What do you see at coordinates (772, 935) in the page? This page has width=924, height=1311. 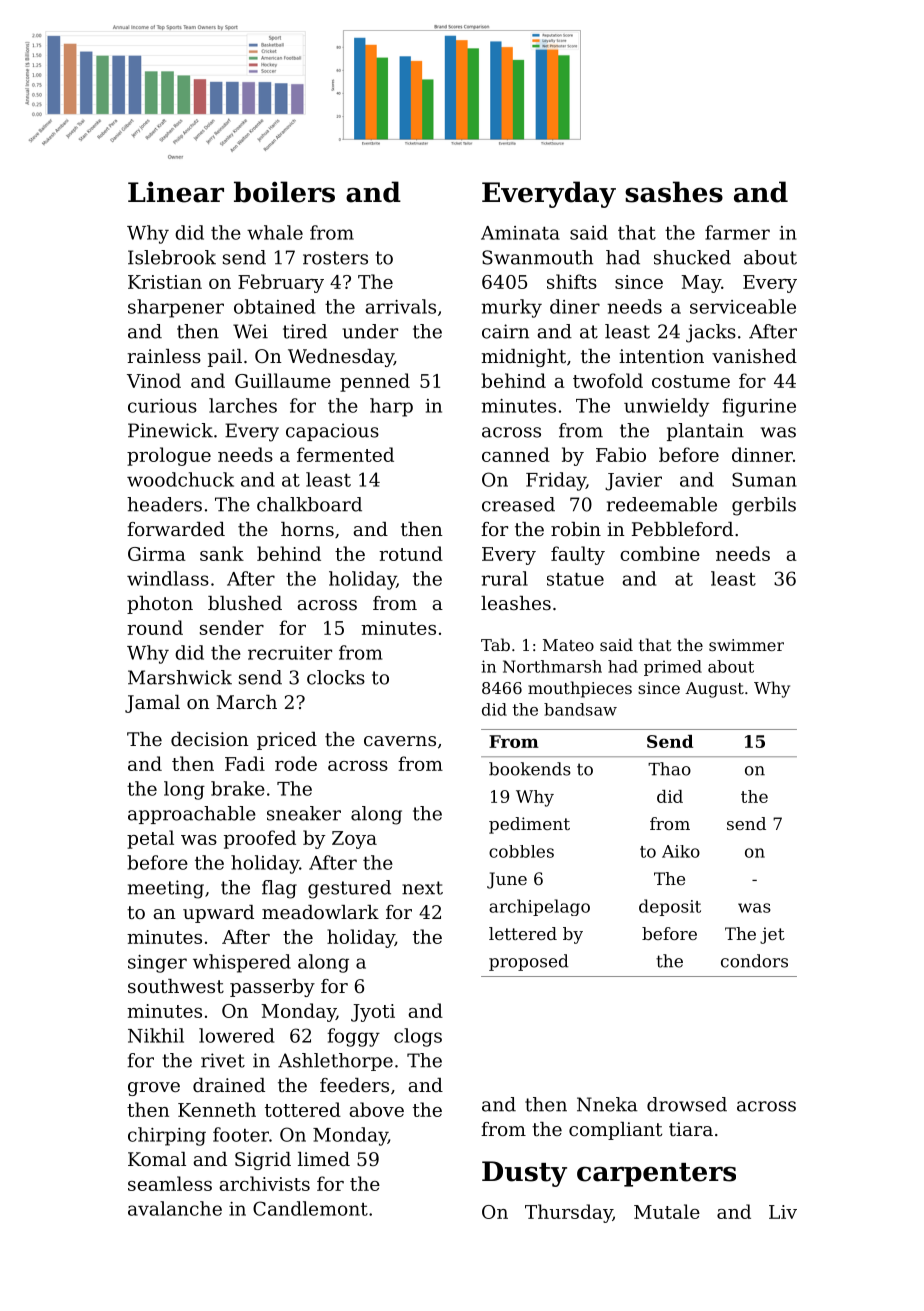 I see `jet` at bounding box center [772, 935].
